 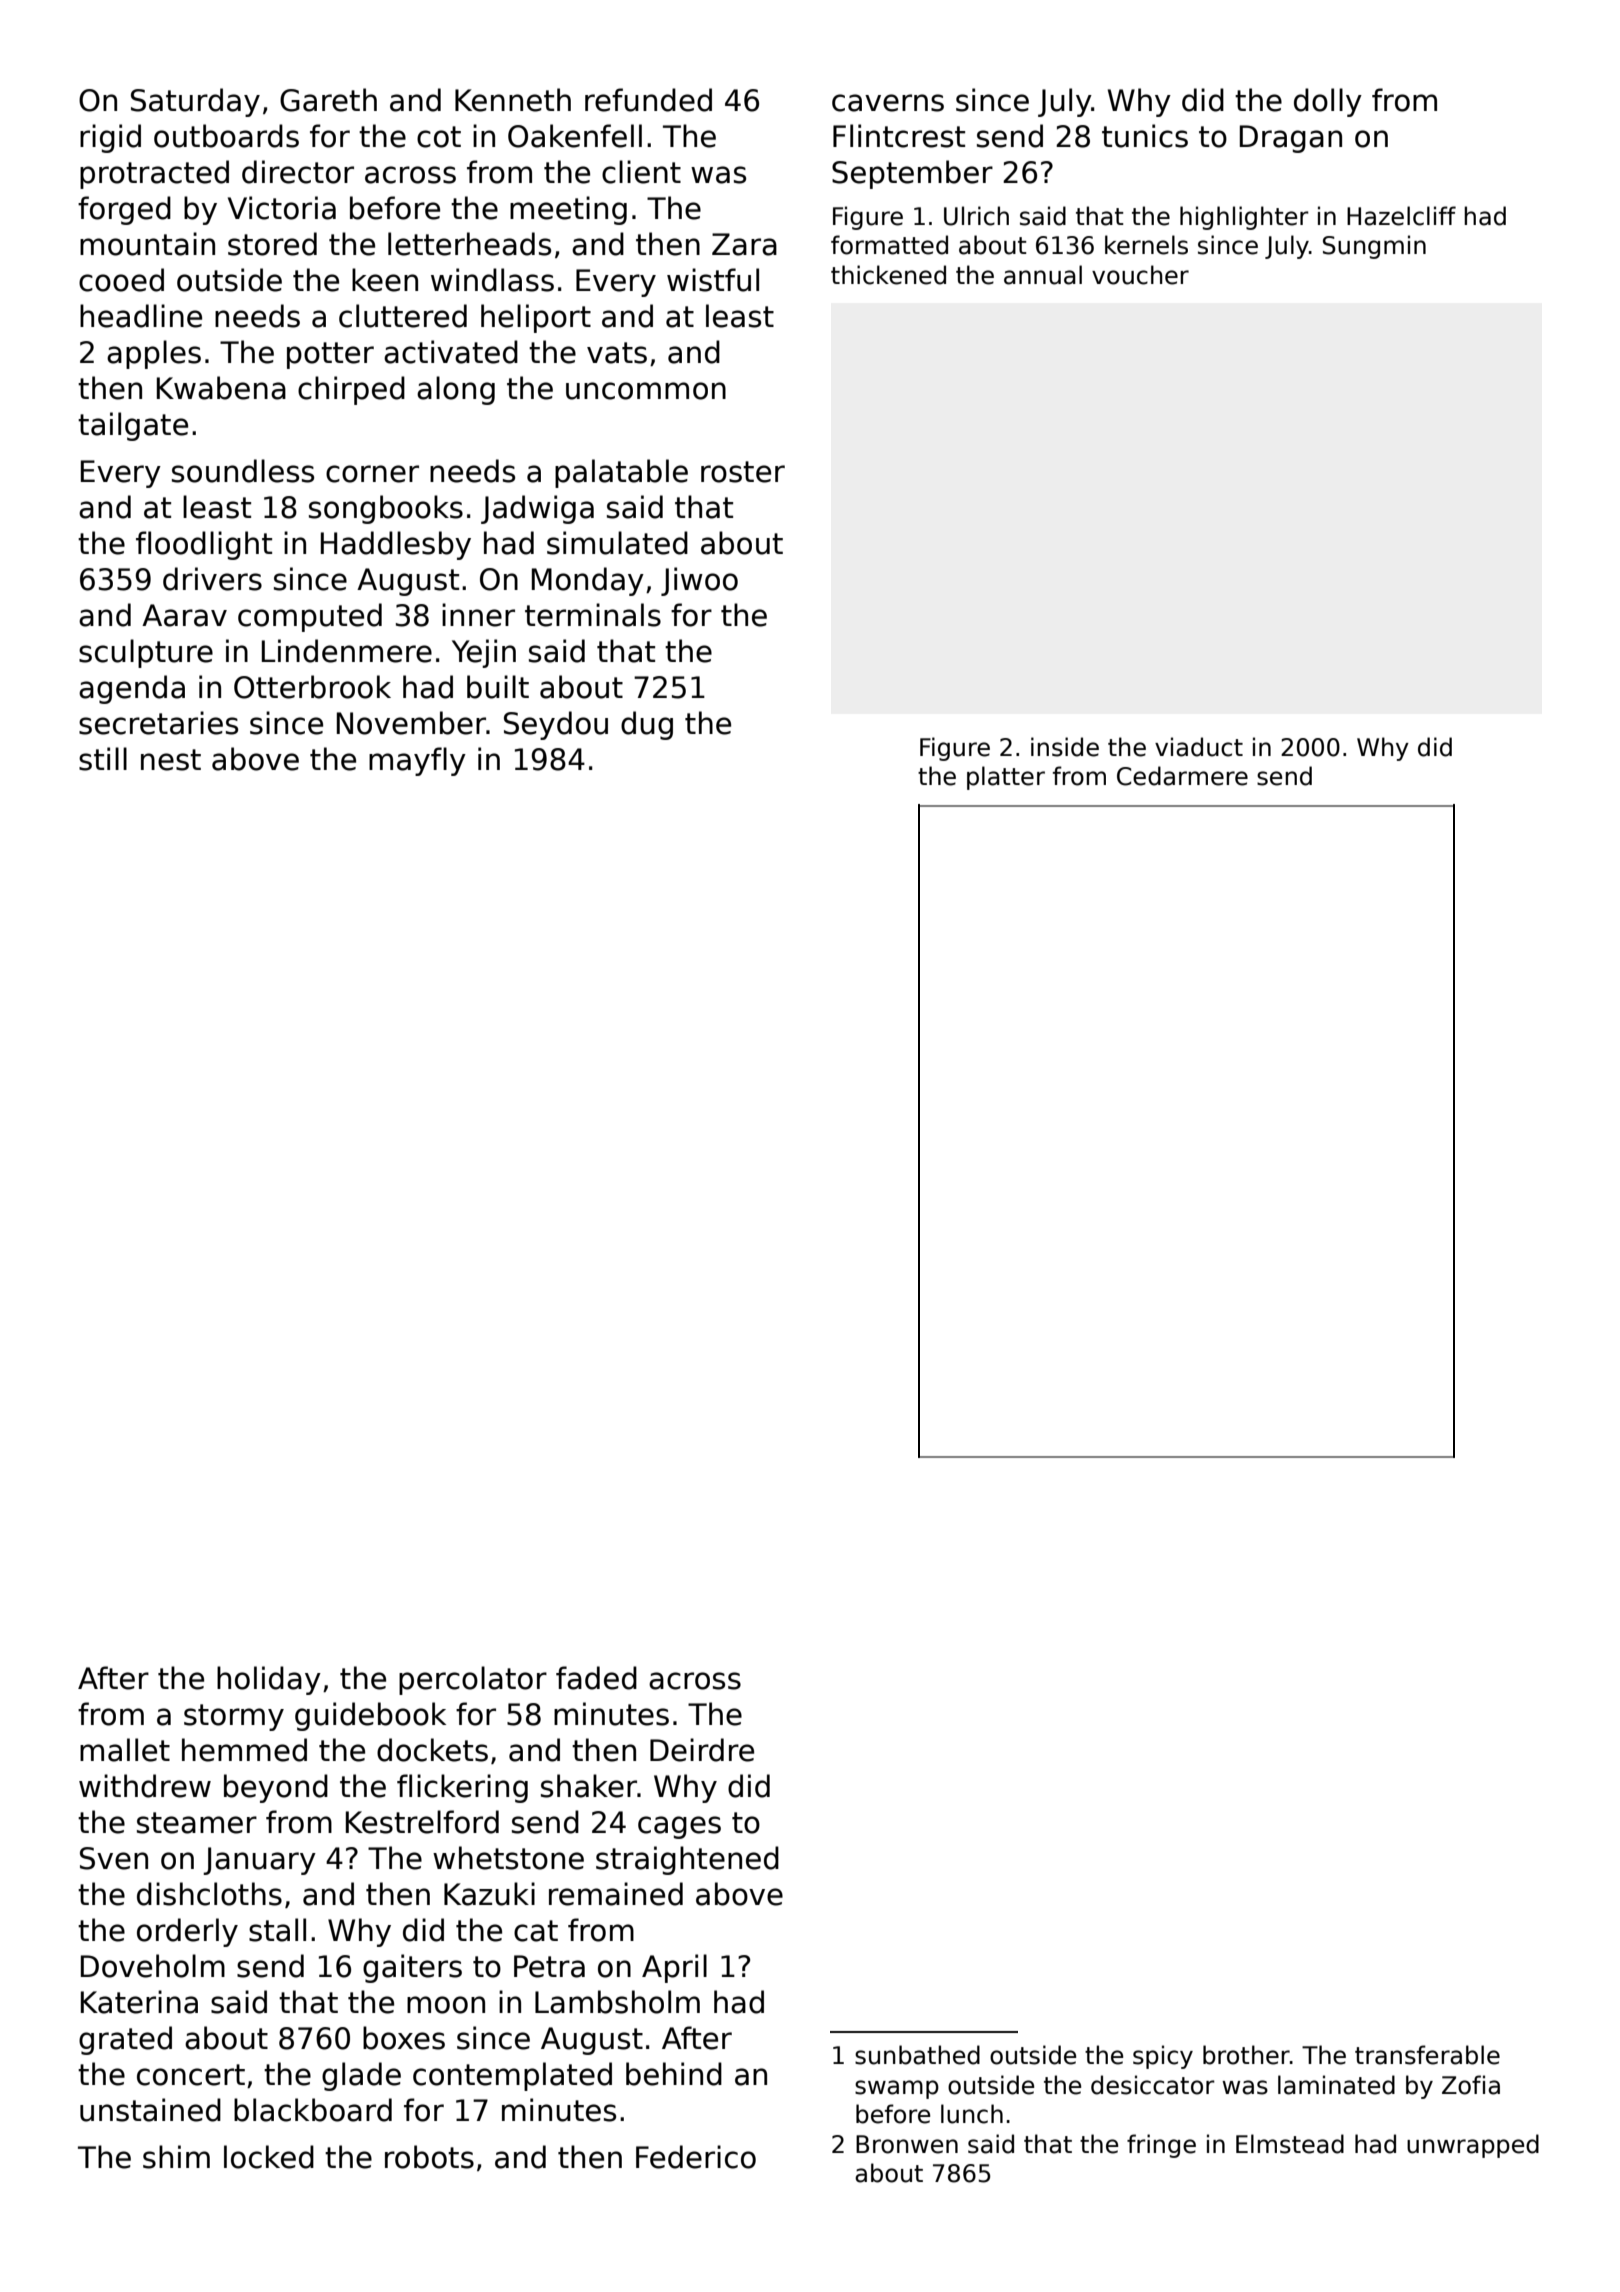 What do you see at coordinates (473, 1680) in the document?
I see `percolator` at bounding box center [473, 1680].
